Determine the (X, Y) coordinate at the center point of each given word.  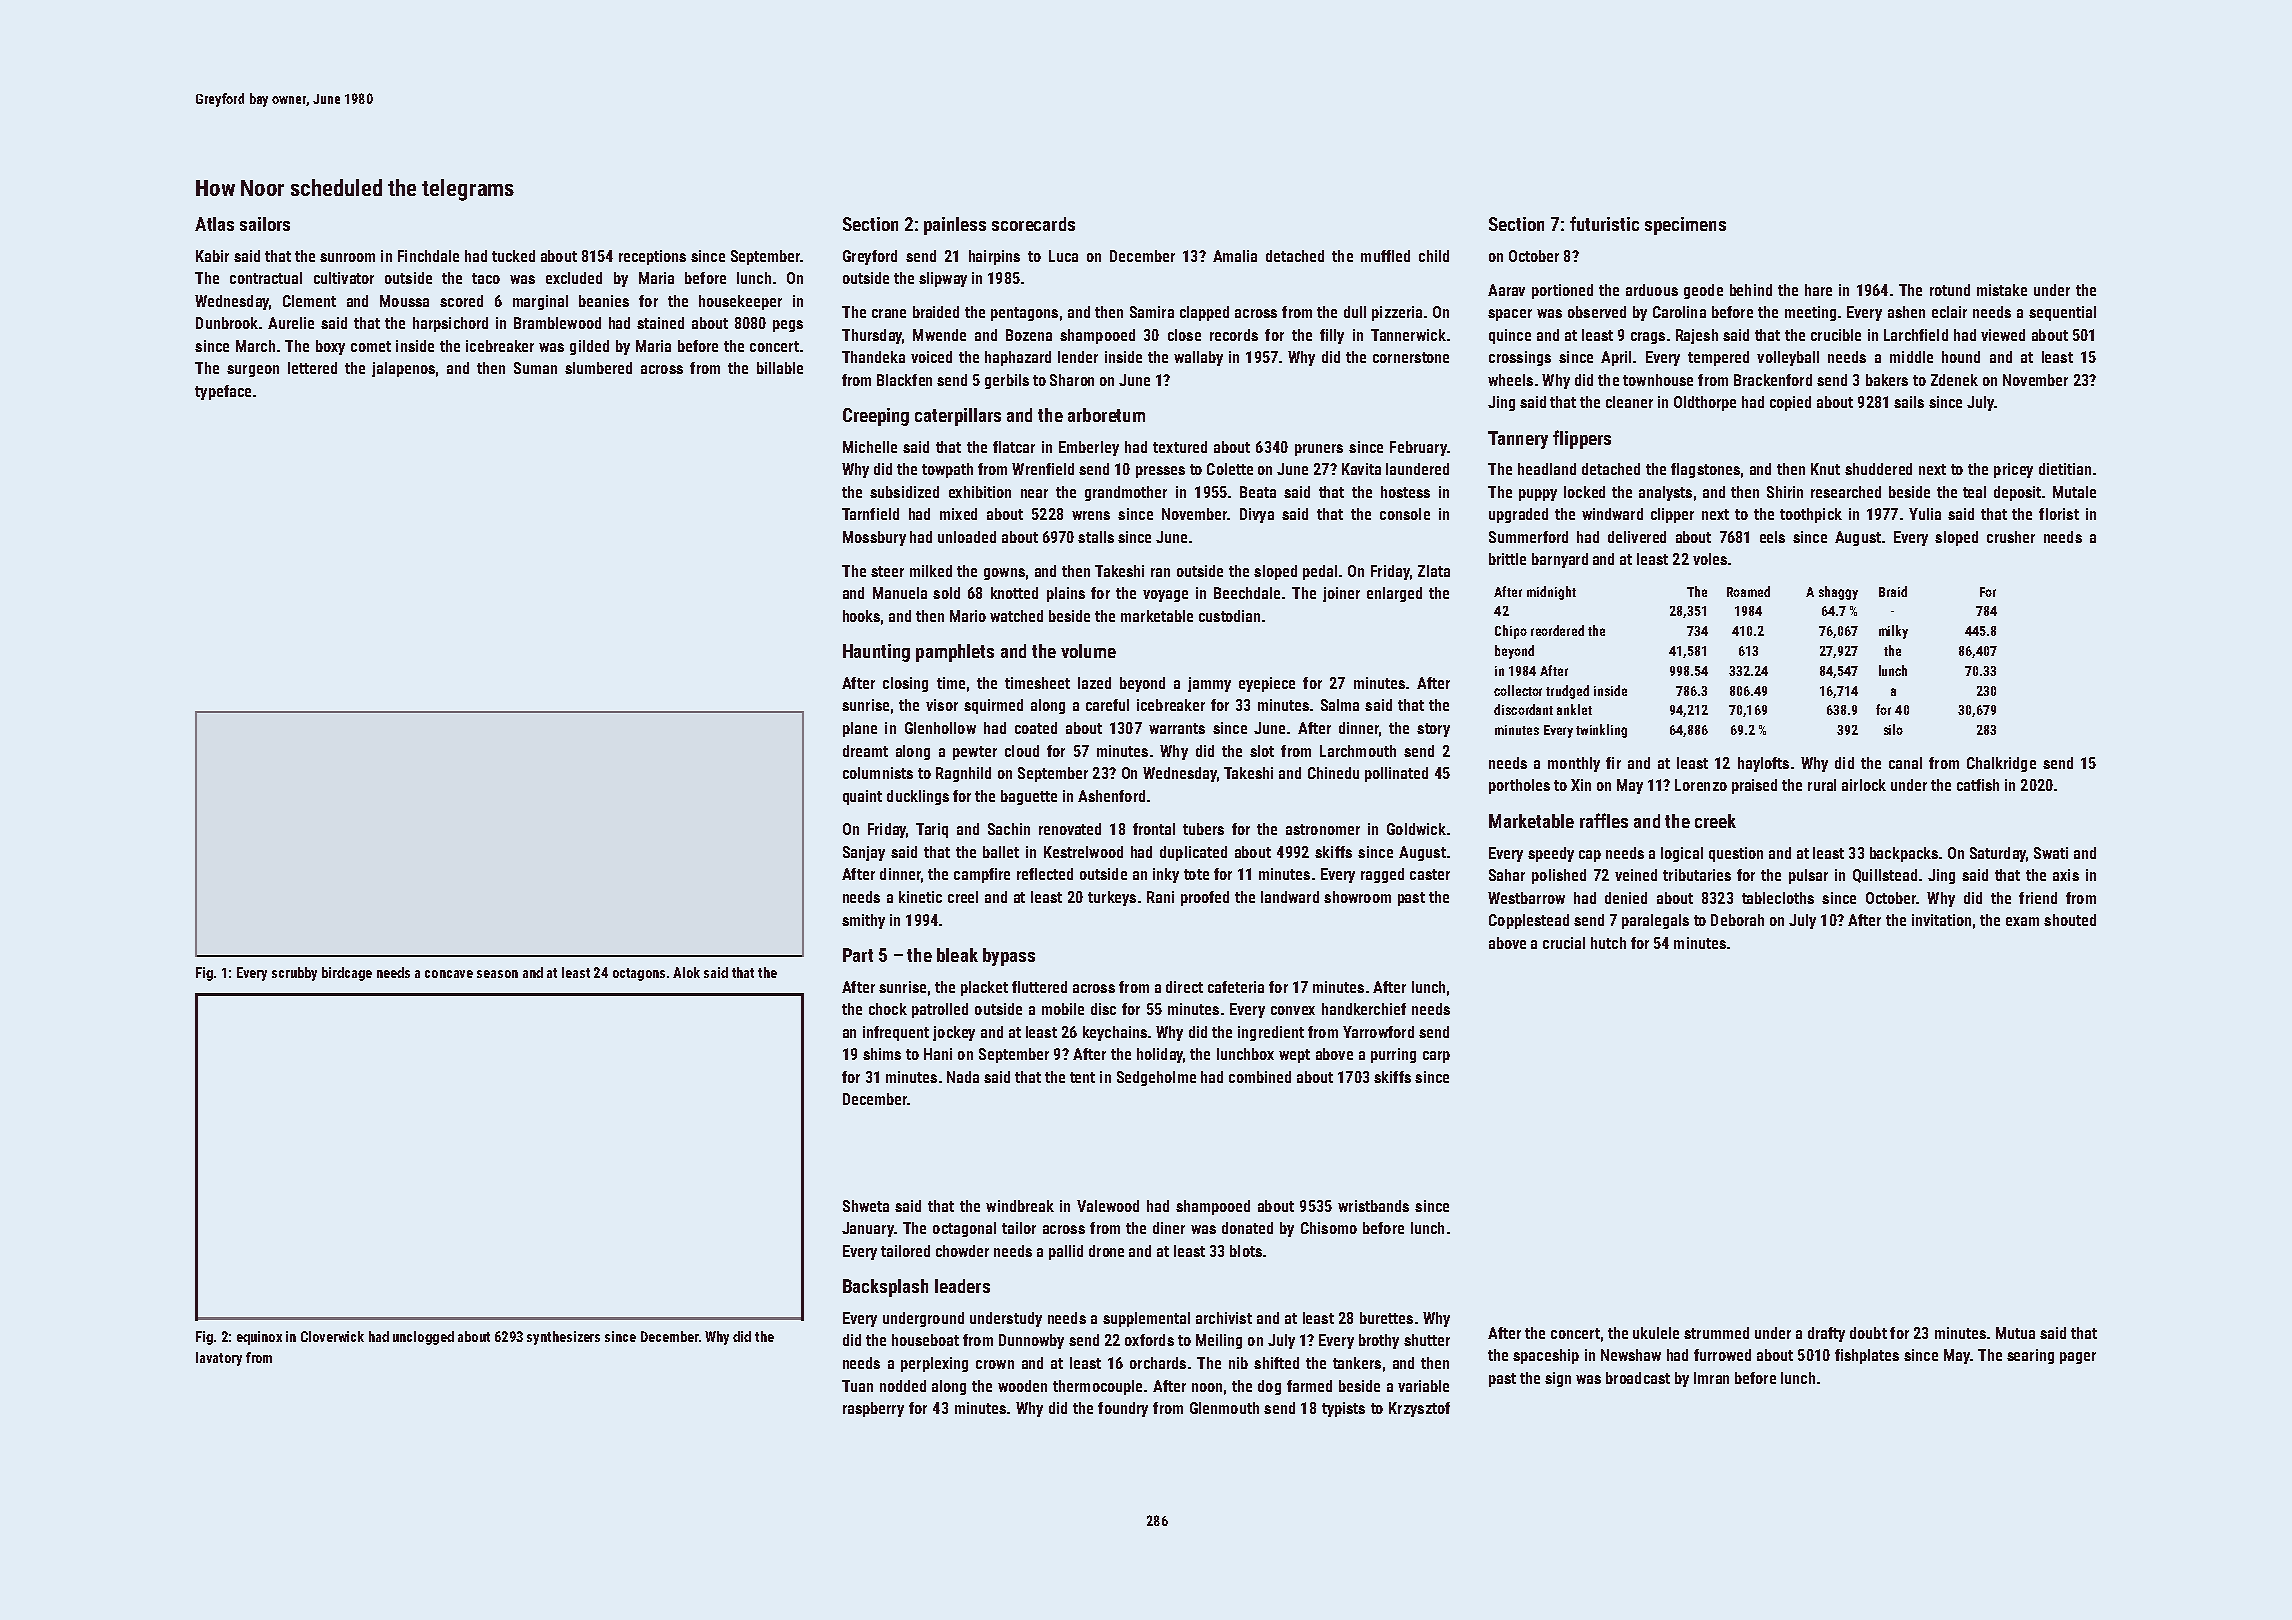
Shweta (866, 1206)
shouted (2070, 920)
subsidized (904, 492)
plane (860, 729)
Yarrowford (1378, 1032)
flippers (1582, 439)
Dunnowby (1031, 1341)
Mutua (2015, 1333)
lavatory (219, 1359)
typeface (223, 392)
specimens (1685, 226)
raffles (1604, 820)
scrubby (294, 974)
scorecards (1033, 224)
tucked (513, 256)
